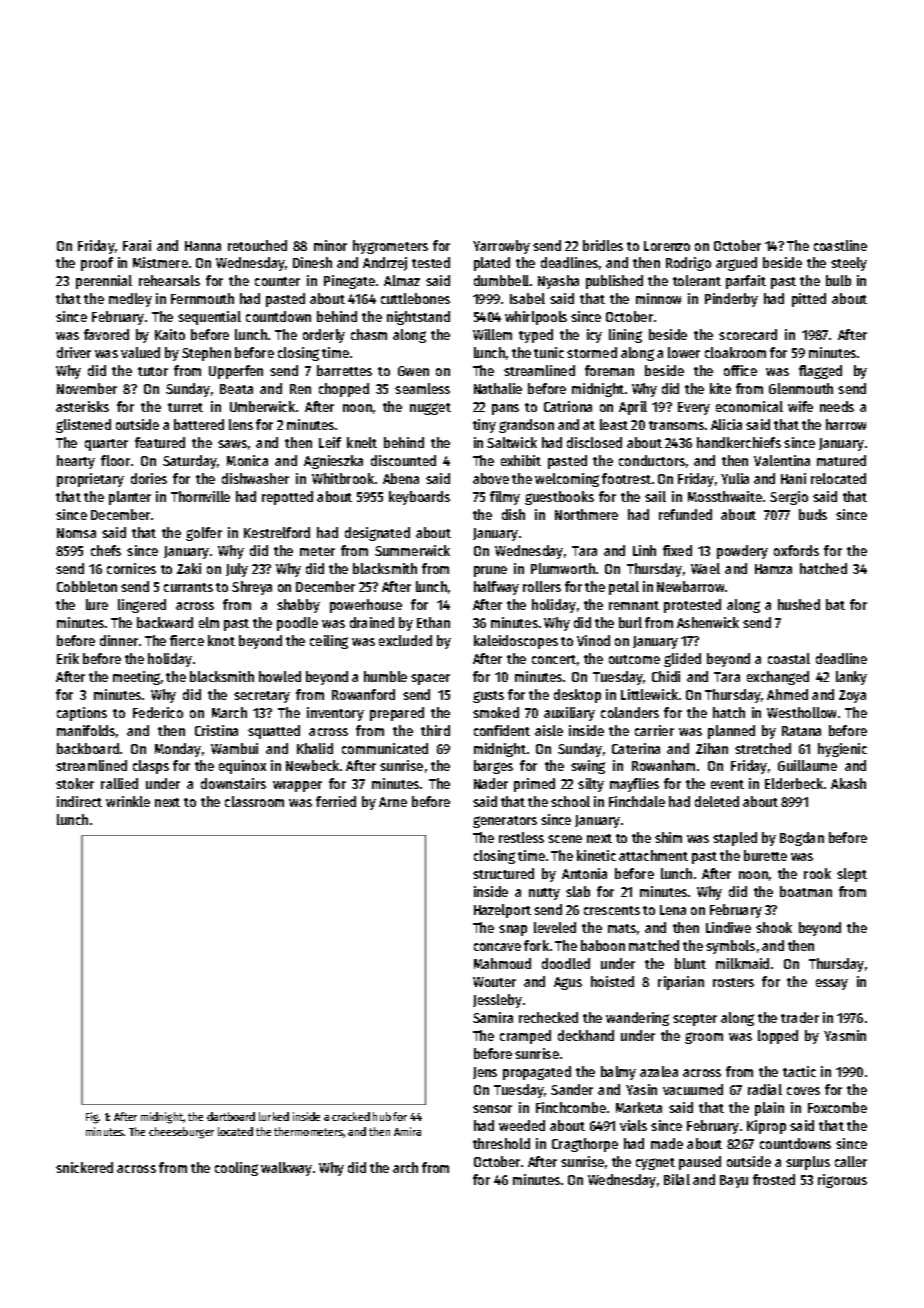 This screenshot has height=1308, width=924. What do you see at coordinates (659, 1071) in the screenshot?
I see `azalea` at bounding box center [659, 1071].
